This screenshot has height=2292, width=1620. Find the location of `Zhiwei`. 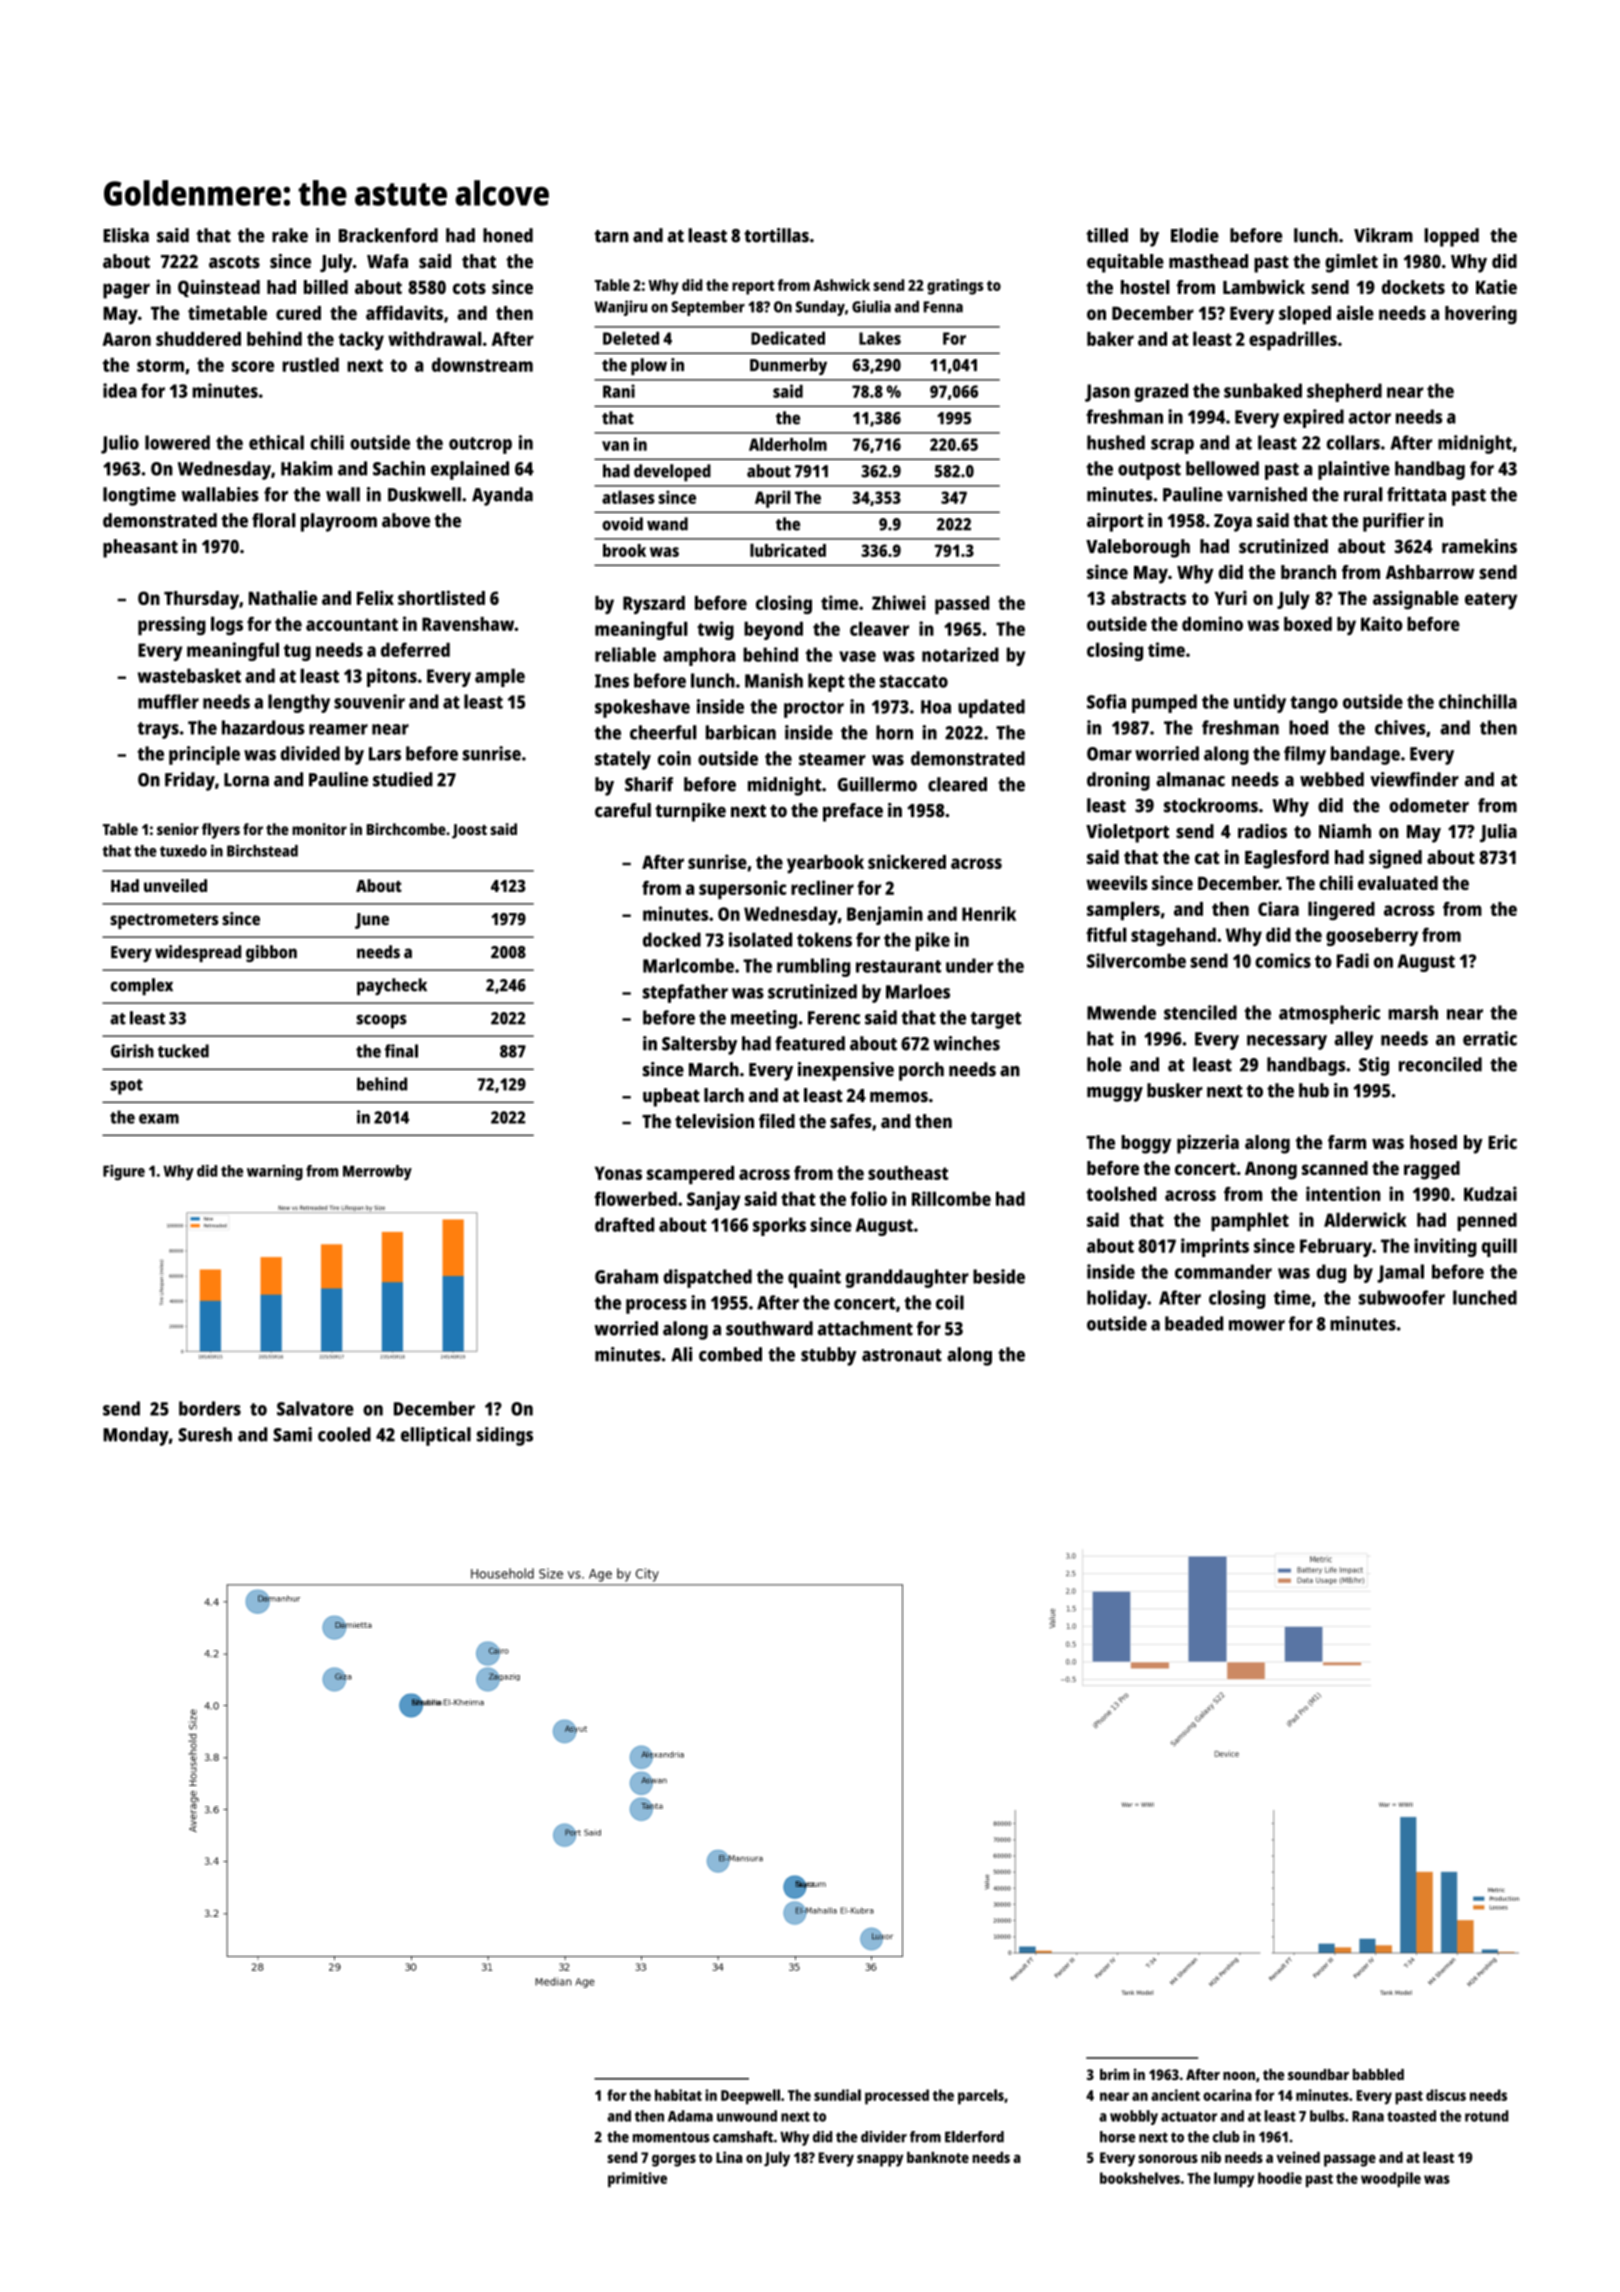

Zhiwei is located at coordinates (899, 602).
